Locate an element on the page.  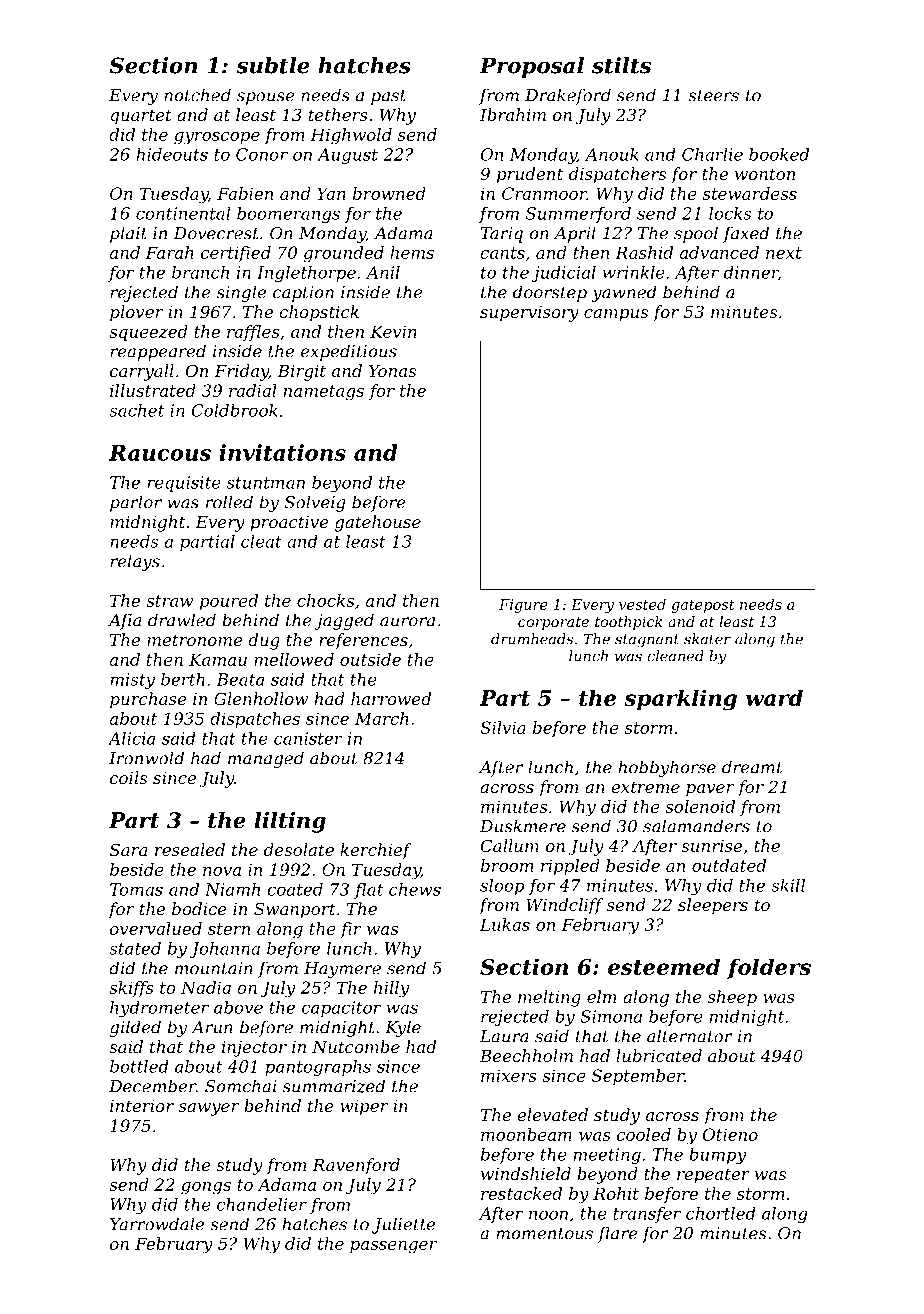
dinner is located at coordinates (751, 273).
